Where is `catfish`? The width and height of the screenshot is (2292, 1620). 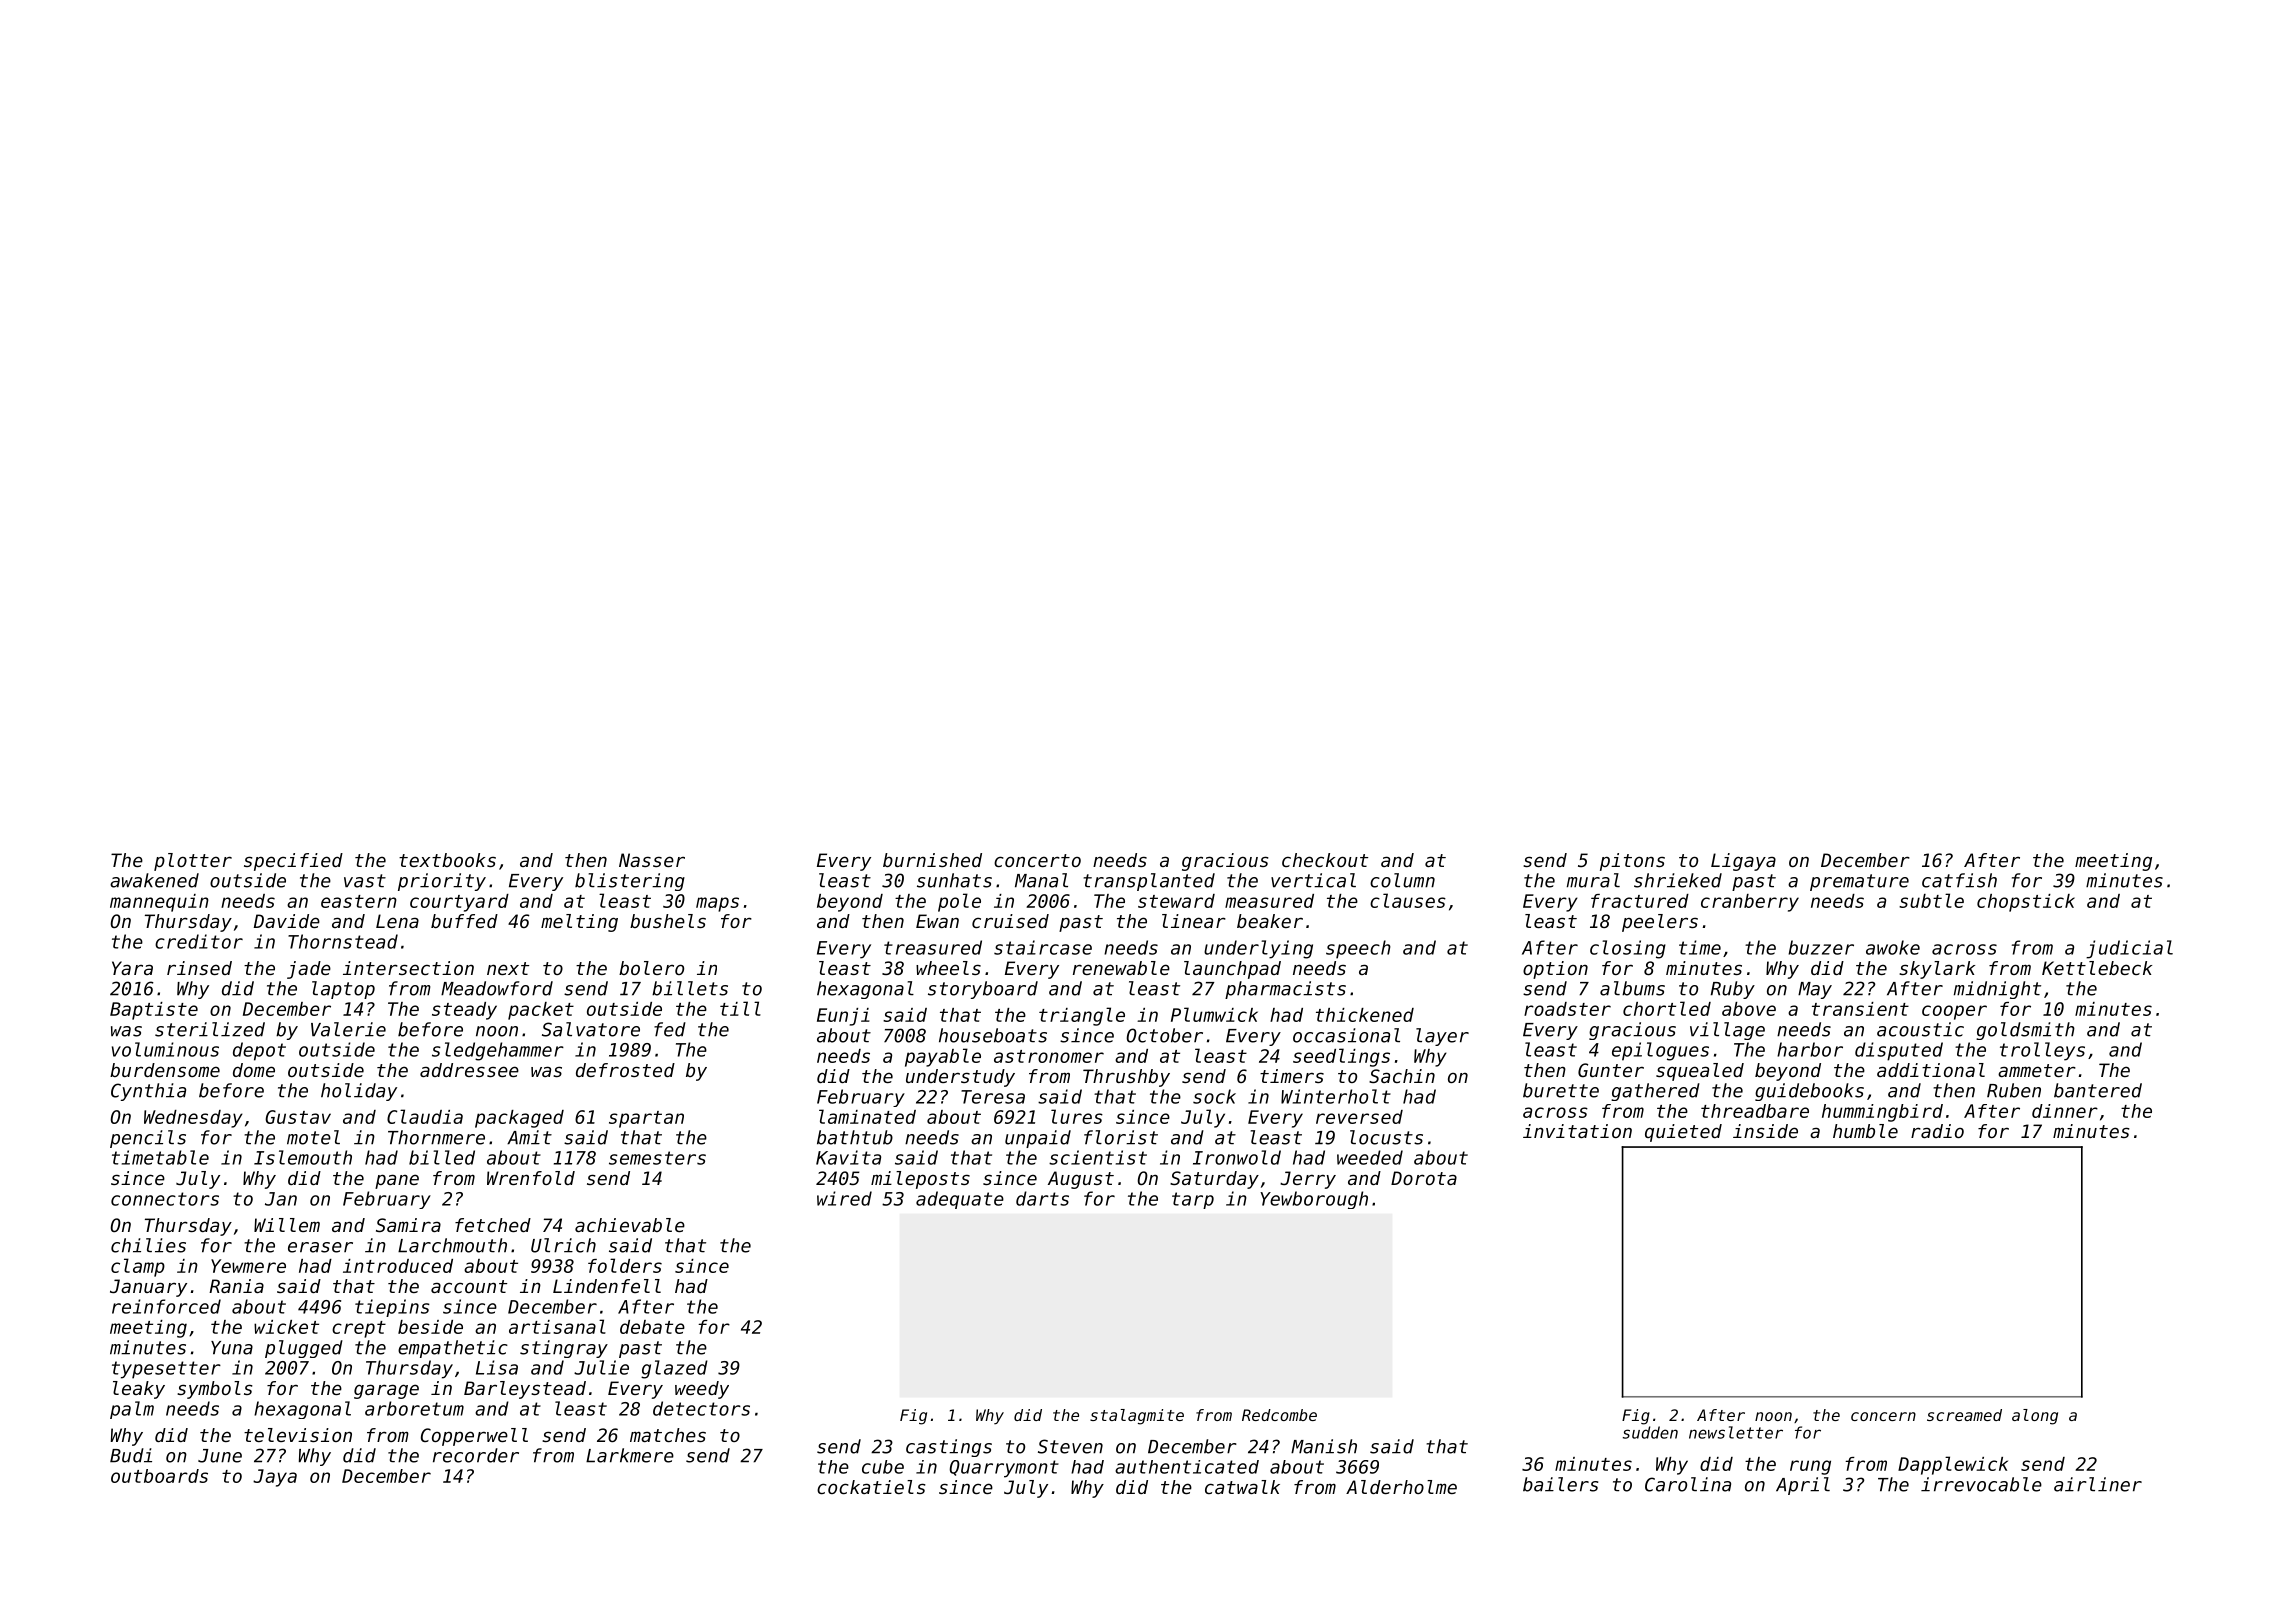
catfish is located at coordinates (1959, 880).
